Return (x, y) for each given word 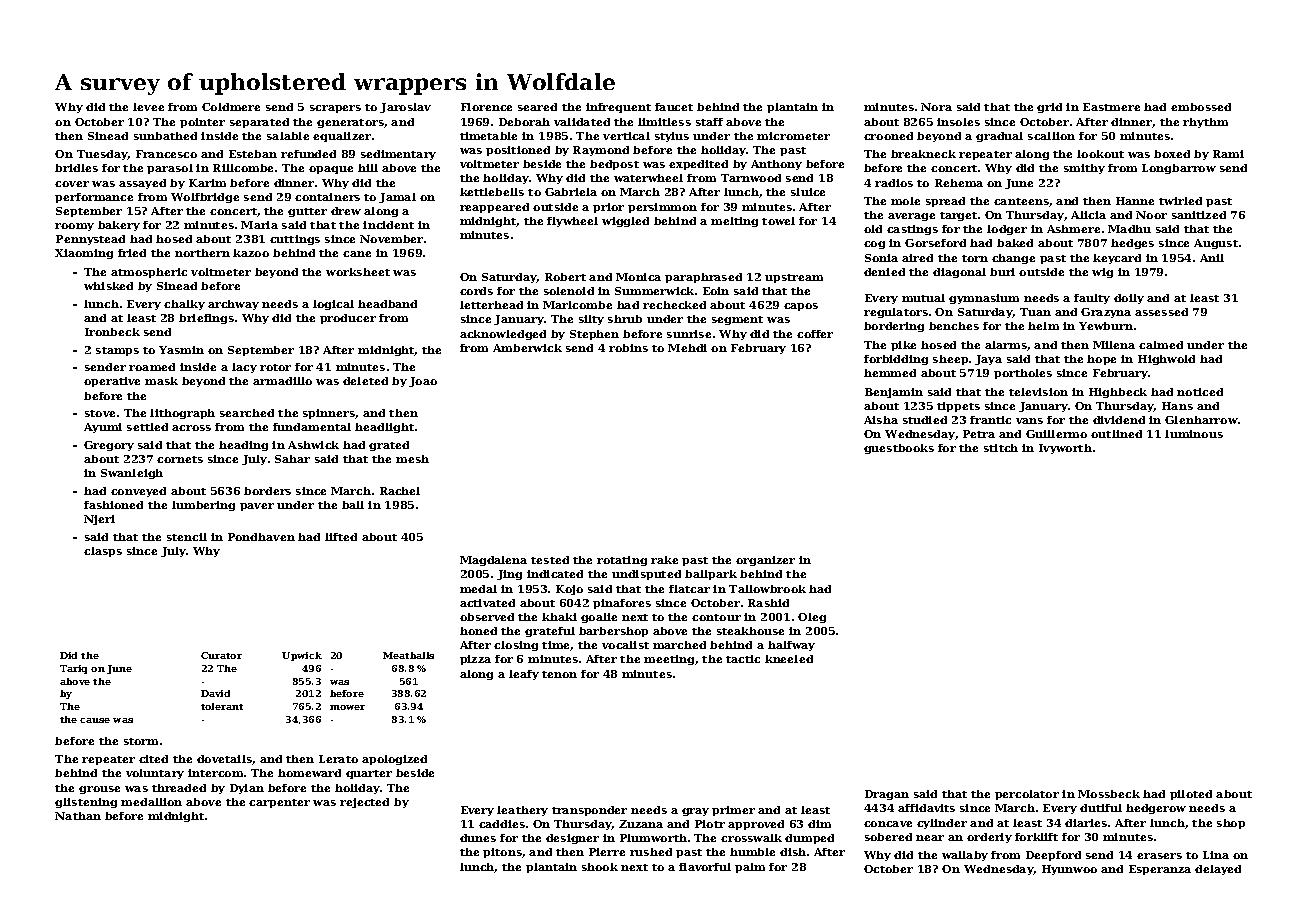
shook (600, 867)
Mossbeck (1109, 794)
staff (709, 122)
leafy (524, 675)
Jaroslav (405, 108)
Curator (221, 655)
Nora (936, 107)
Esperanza (1160, 870)
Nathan (78, 816)
